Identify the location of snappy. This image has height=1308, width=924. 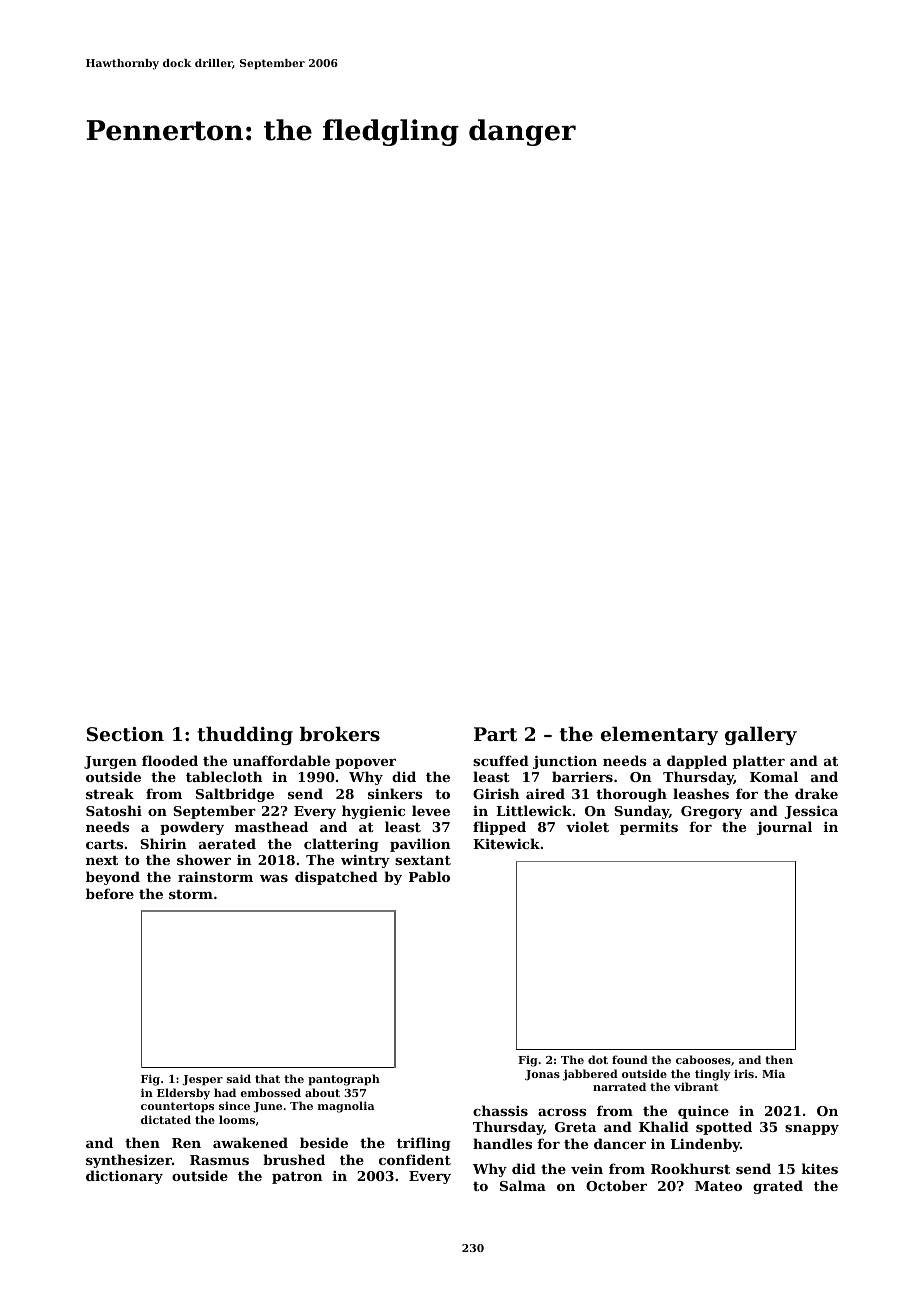
(812, 1130).
